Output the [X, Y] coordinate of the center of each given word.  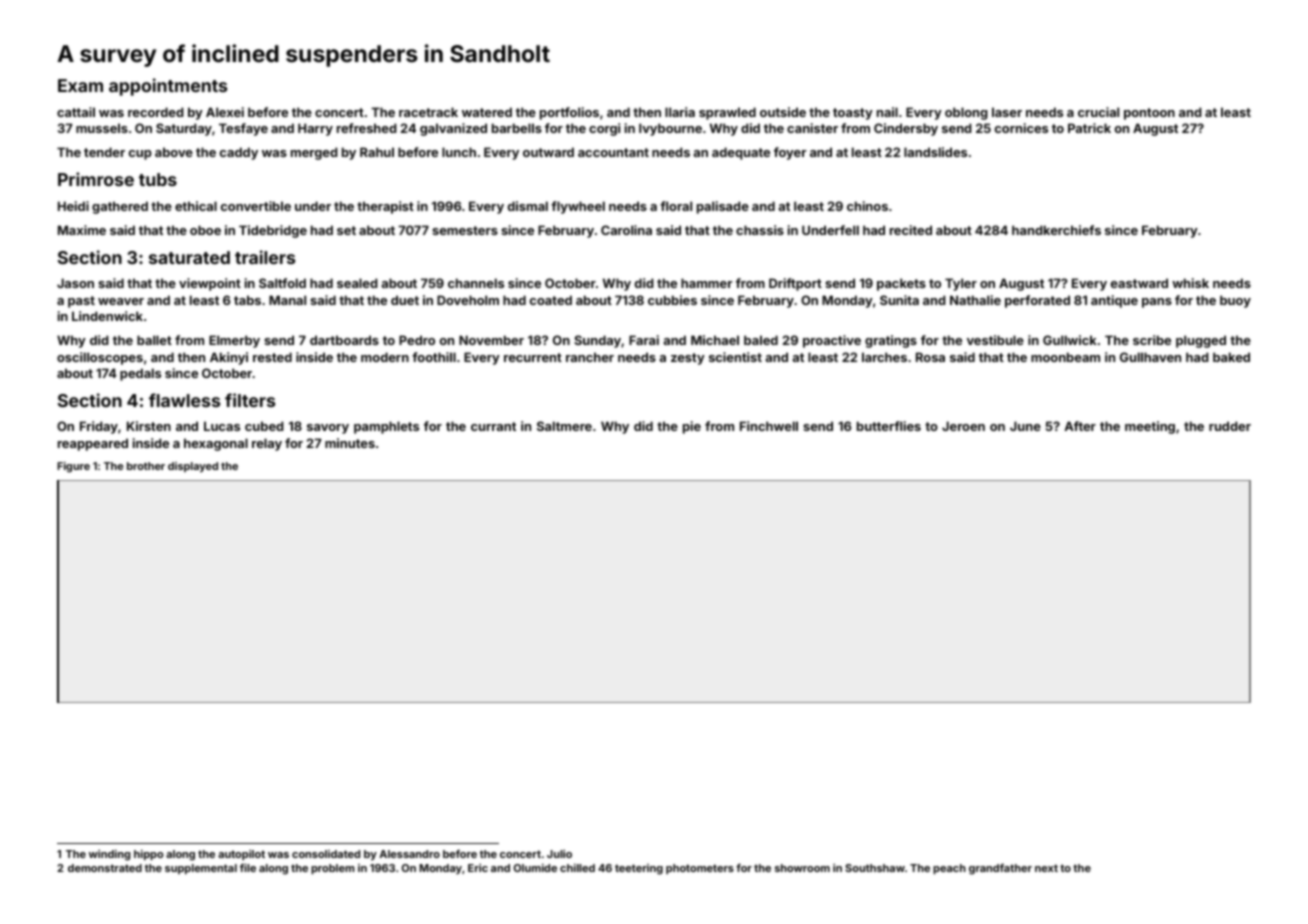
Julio [559, 854]
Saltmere [564, 426]
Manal [287, 300]
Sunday [597, 341]
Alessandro [409, 854]
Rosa [930, 357]
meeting [1150, 427]
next [1046, 868]
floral [676, 206]
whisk [1190, 283]
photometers [700, 869]
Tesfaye [243, 129]
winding [109, 855]
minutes [350, 443]
